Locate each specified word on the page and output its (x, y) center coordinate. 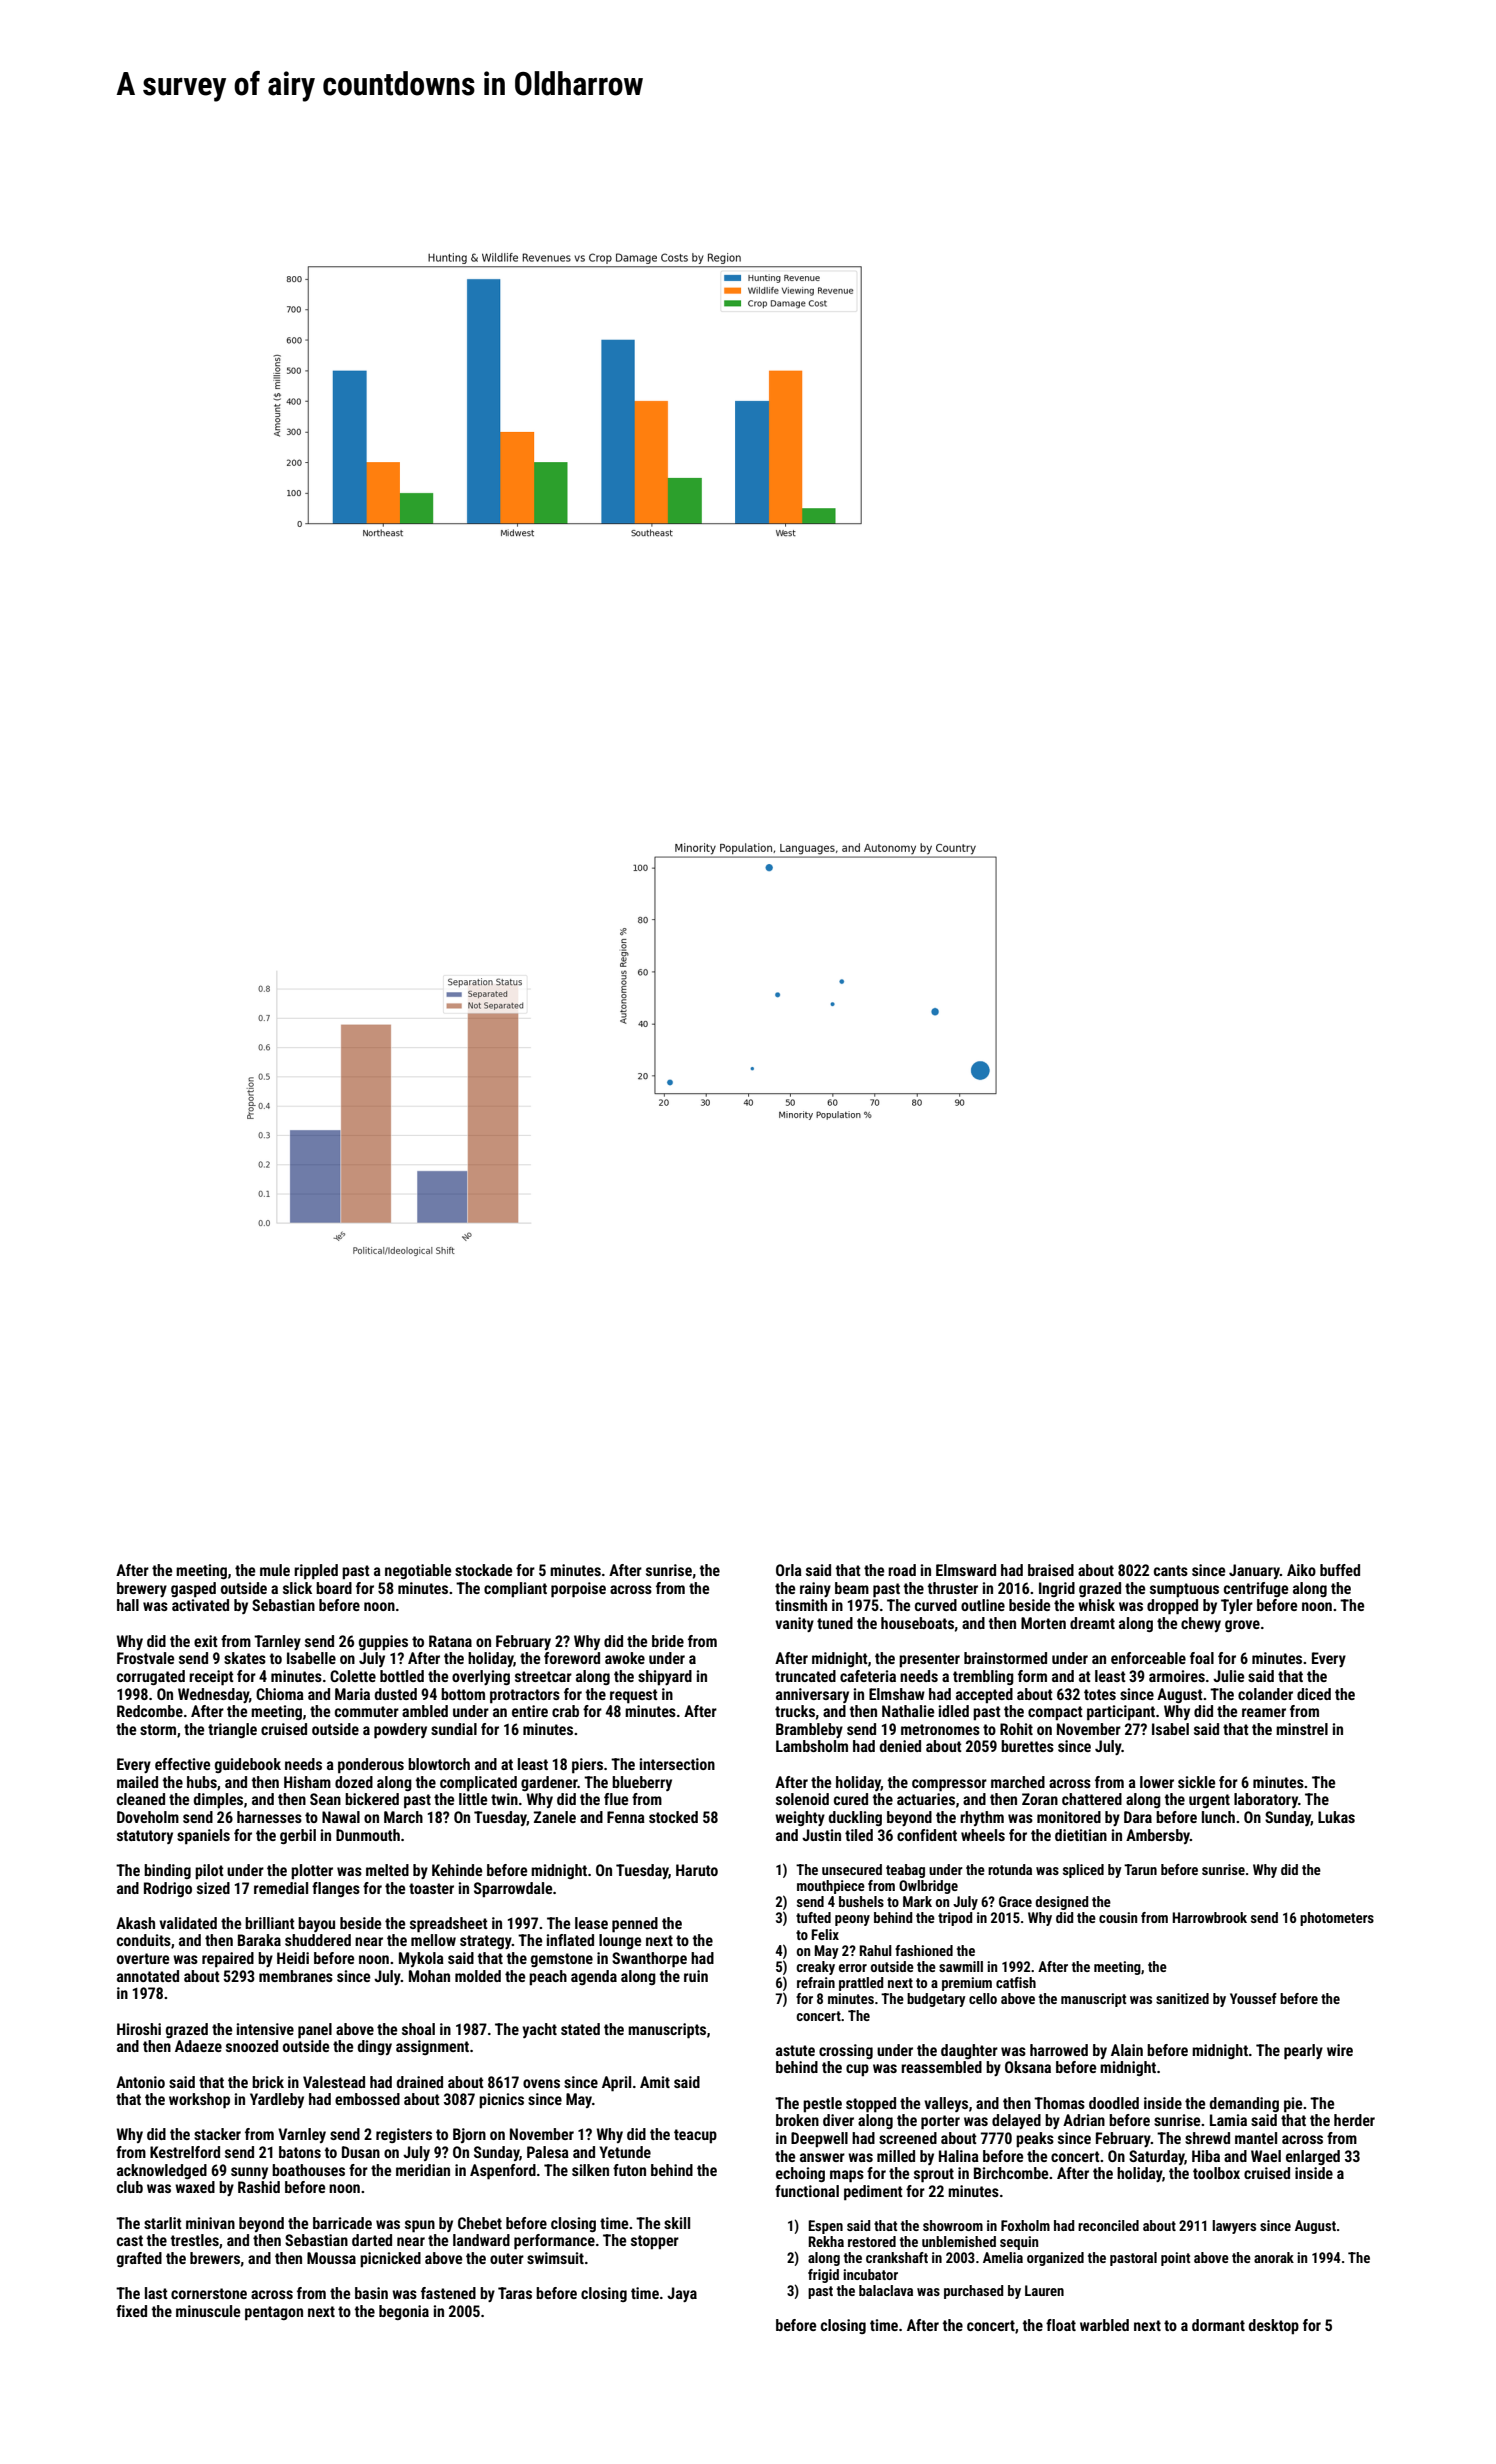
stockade (483, 1570)
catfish (1016, 1982)
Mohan (429, 1976)
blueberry (642, 1783)
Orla (789, 1570)
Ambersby (1158, 1836)
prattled (861, 1984)
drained (420, 2082)
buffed (1340, 1570)
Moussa (331, 2258)
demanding (1244, 2104)
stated (580, 2029)
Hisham (307, 1782)
